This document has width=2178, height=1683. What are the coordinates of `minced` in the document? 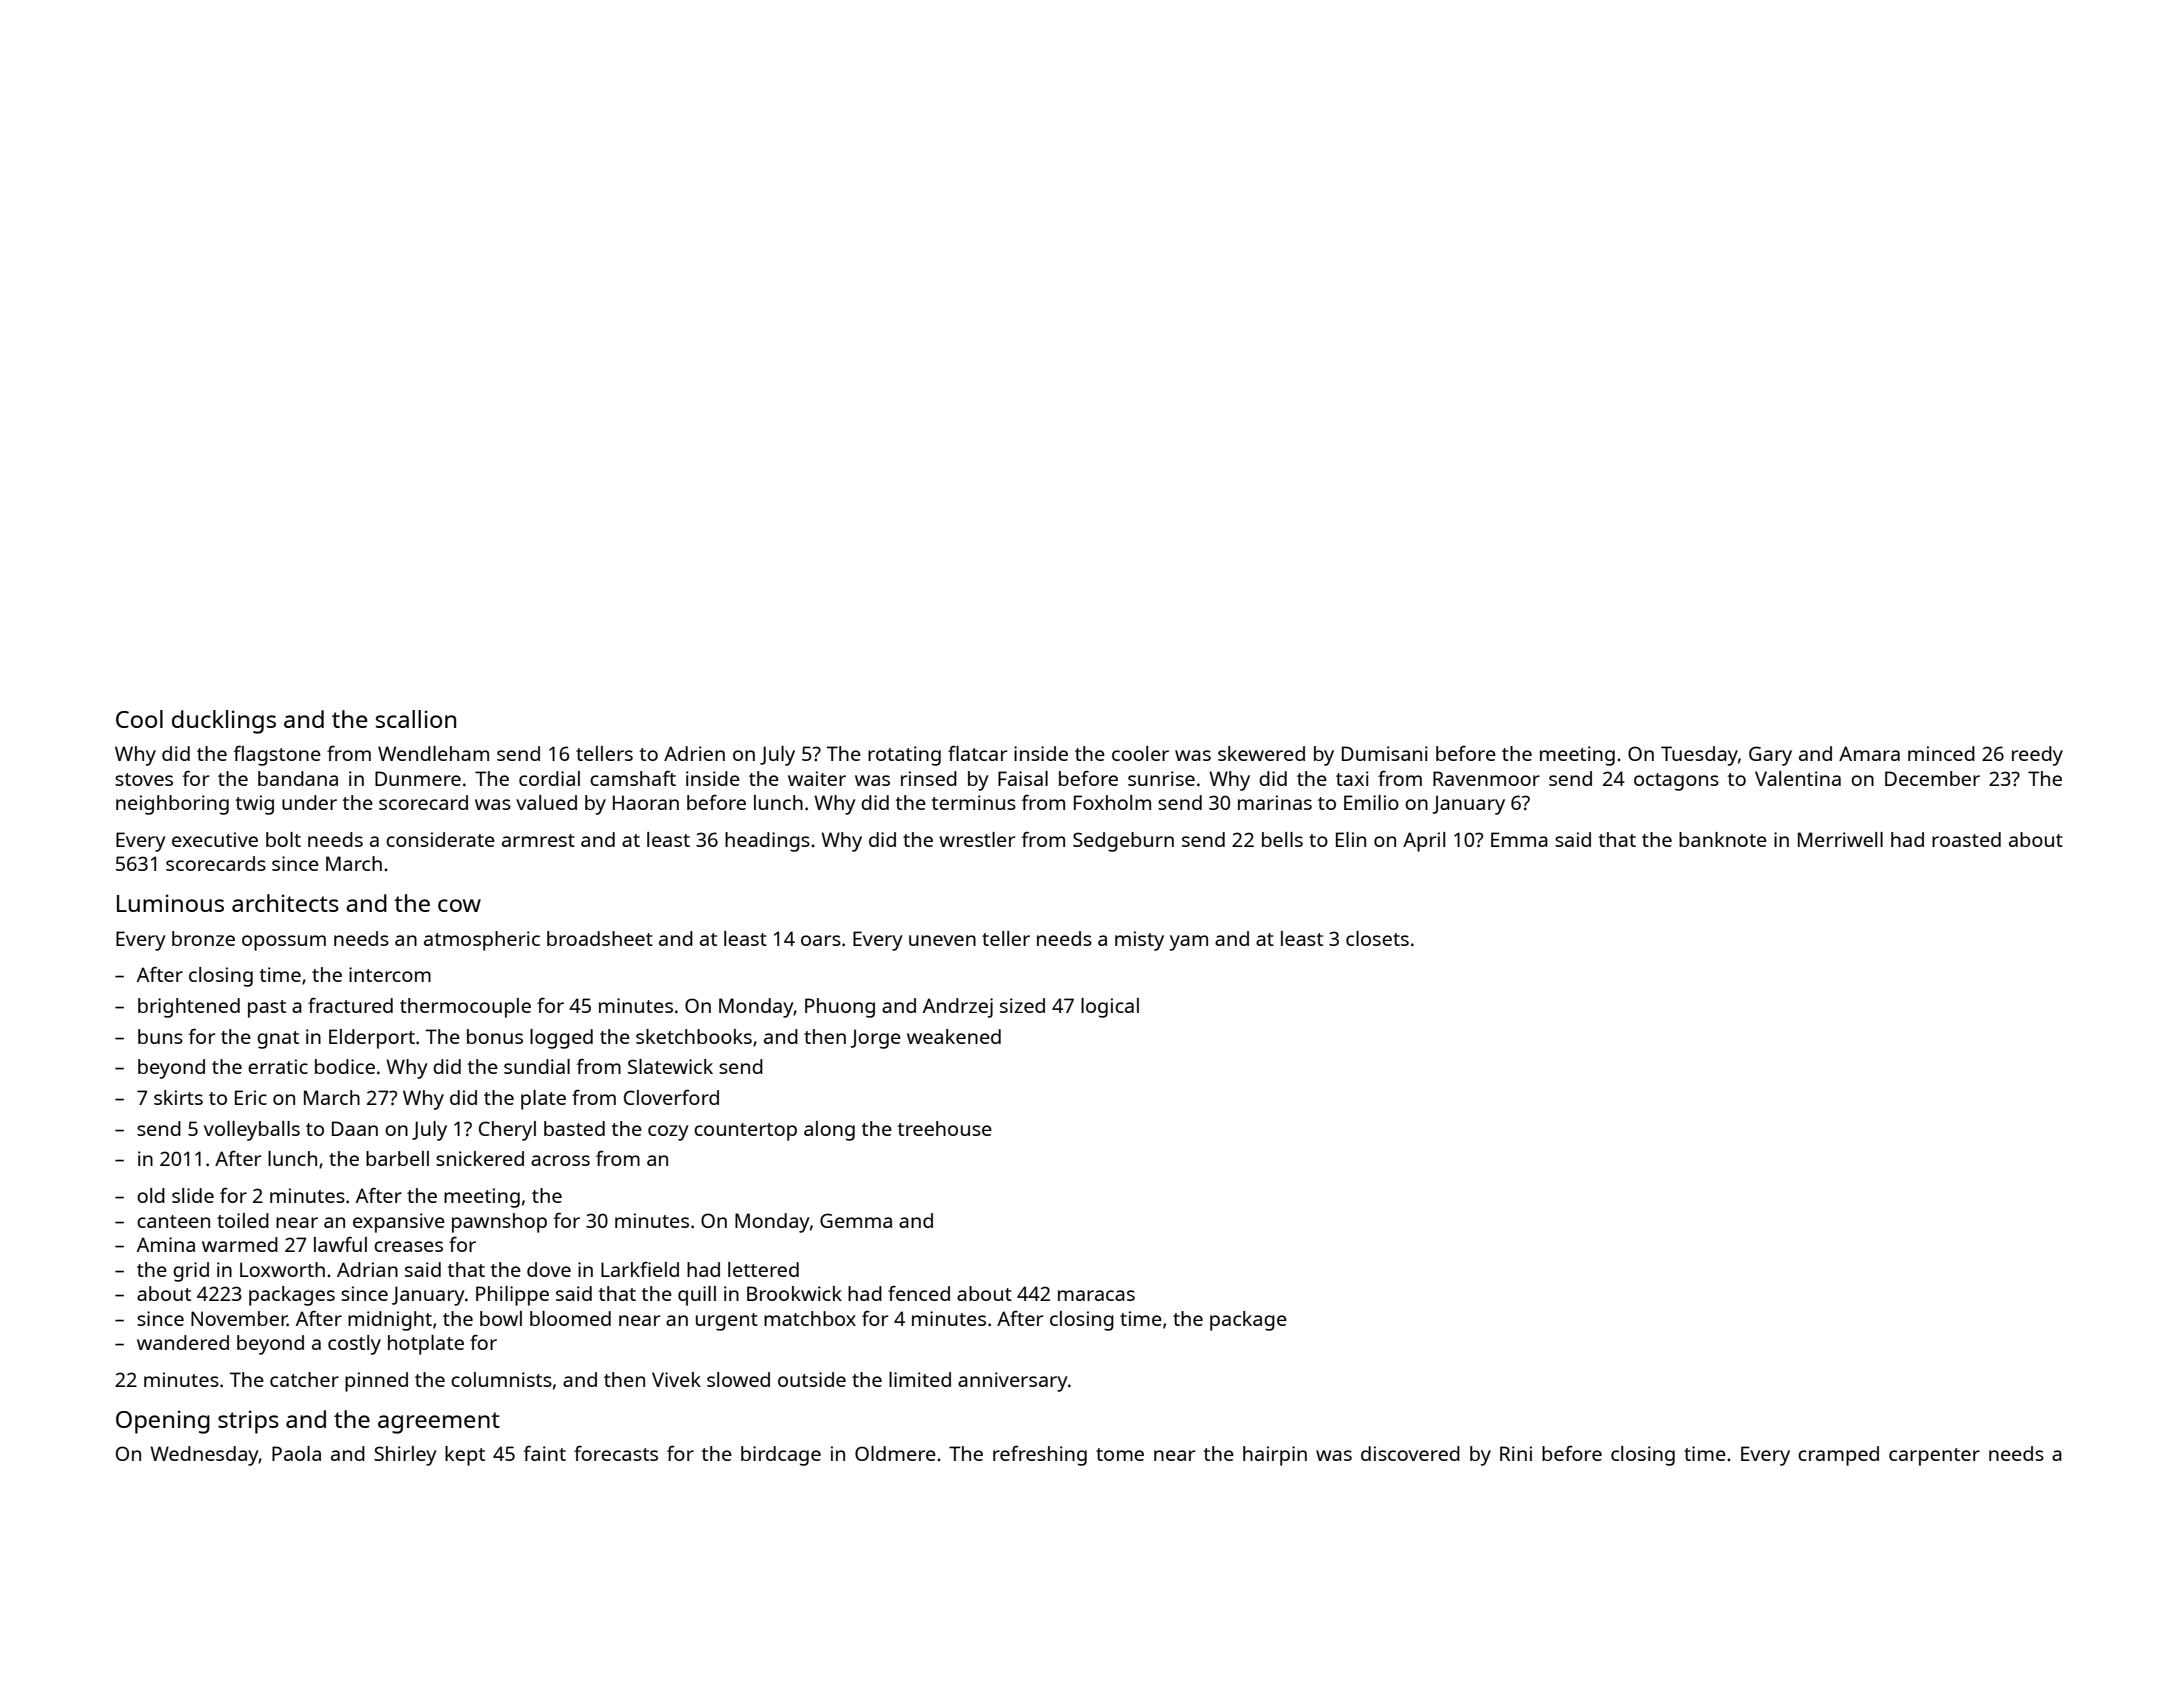 It's located at (1941, 753).
